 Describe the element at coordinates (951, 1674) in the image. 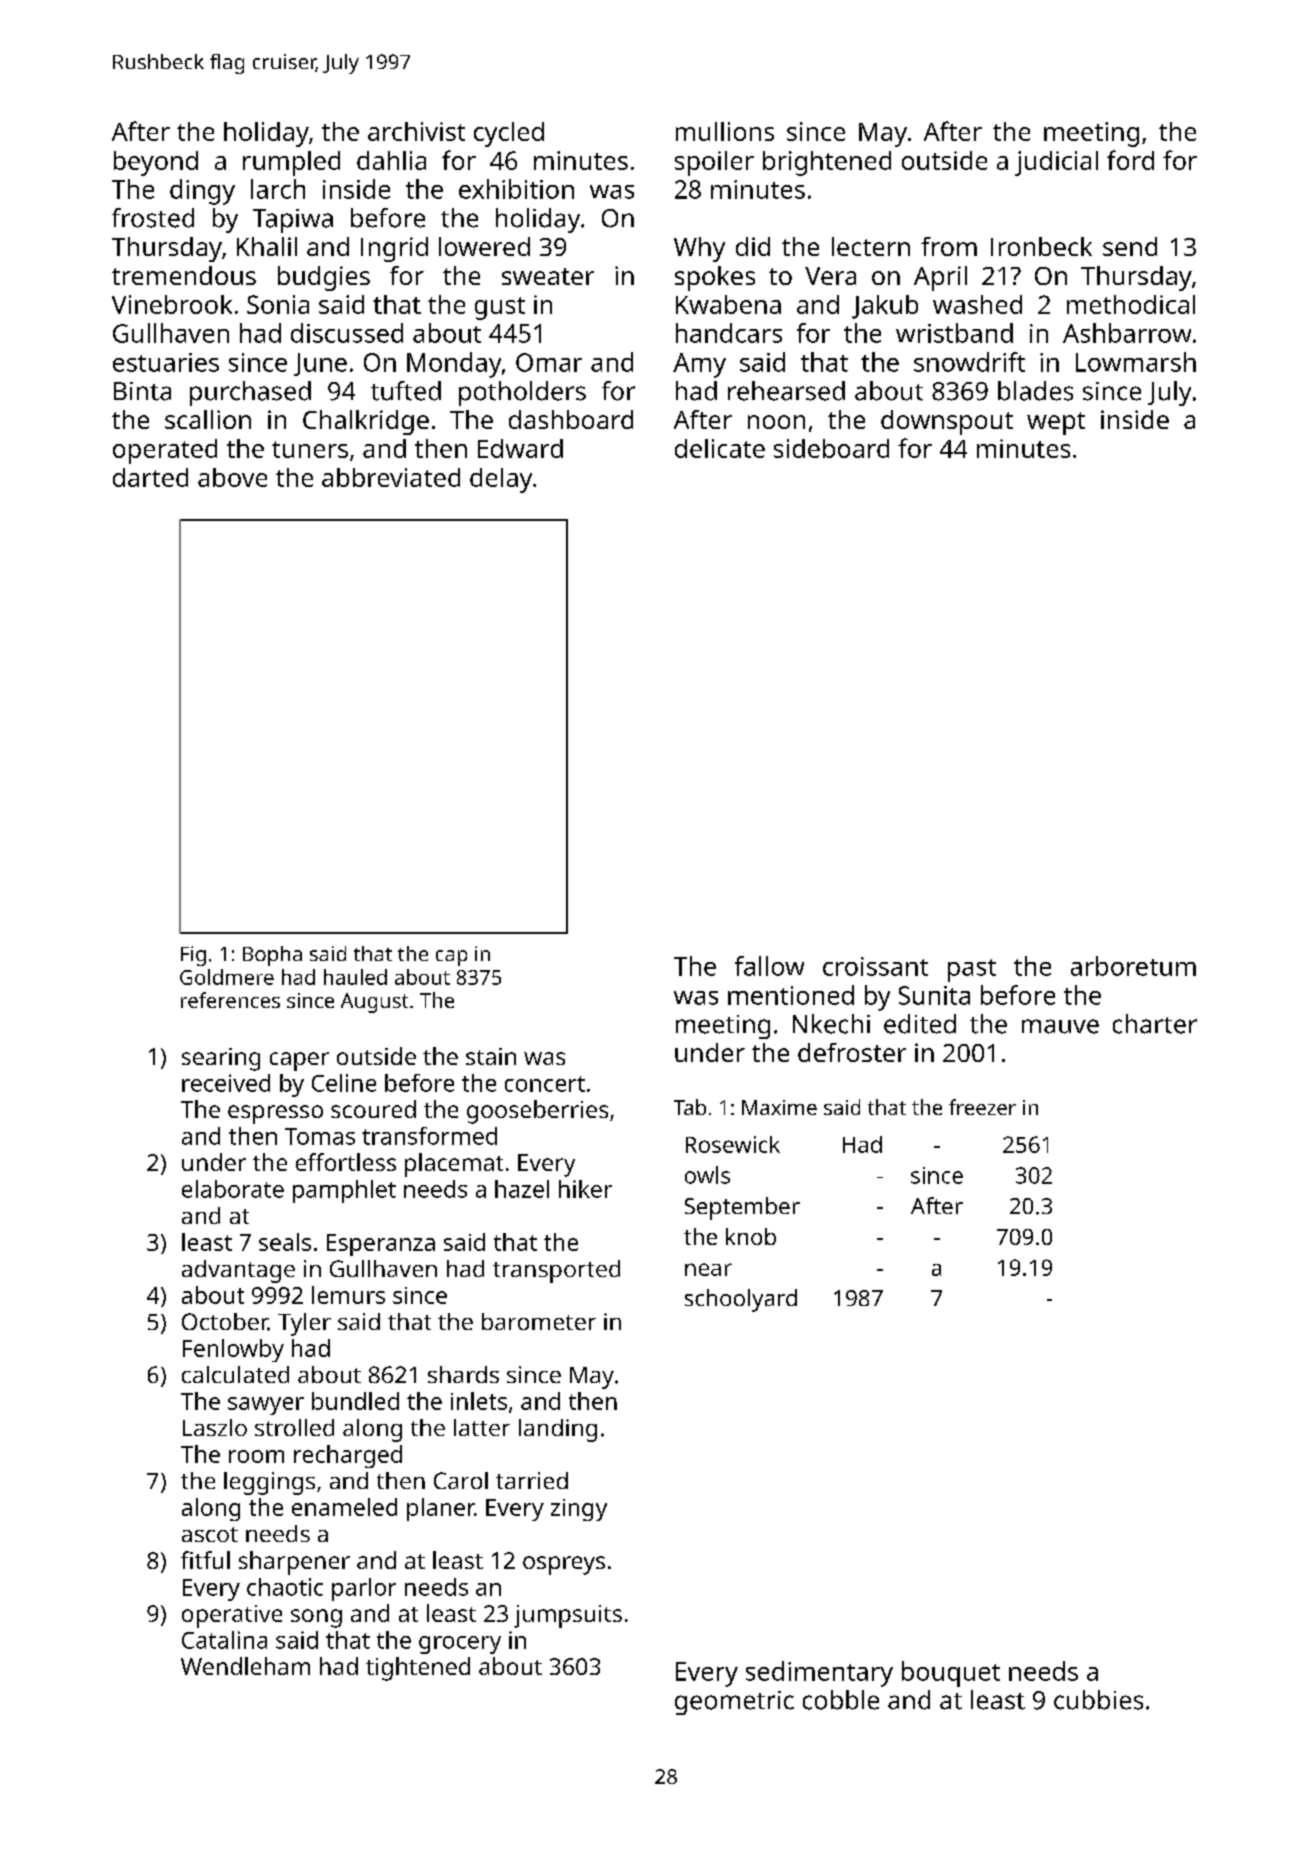

I see `bouquet` at that location.
